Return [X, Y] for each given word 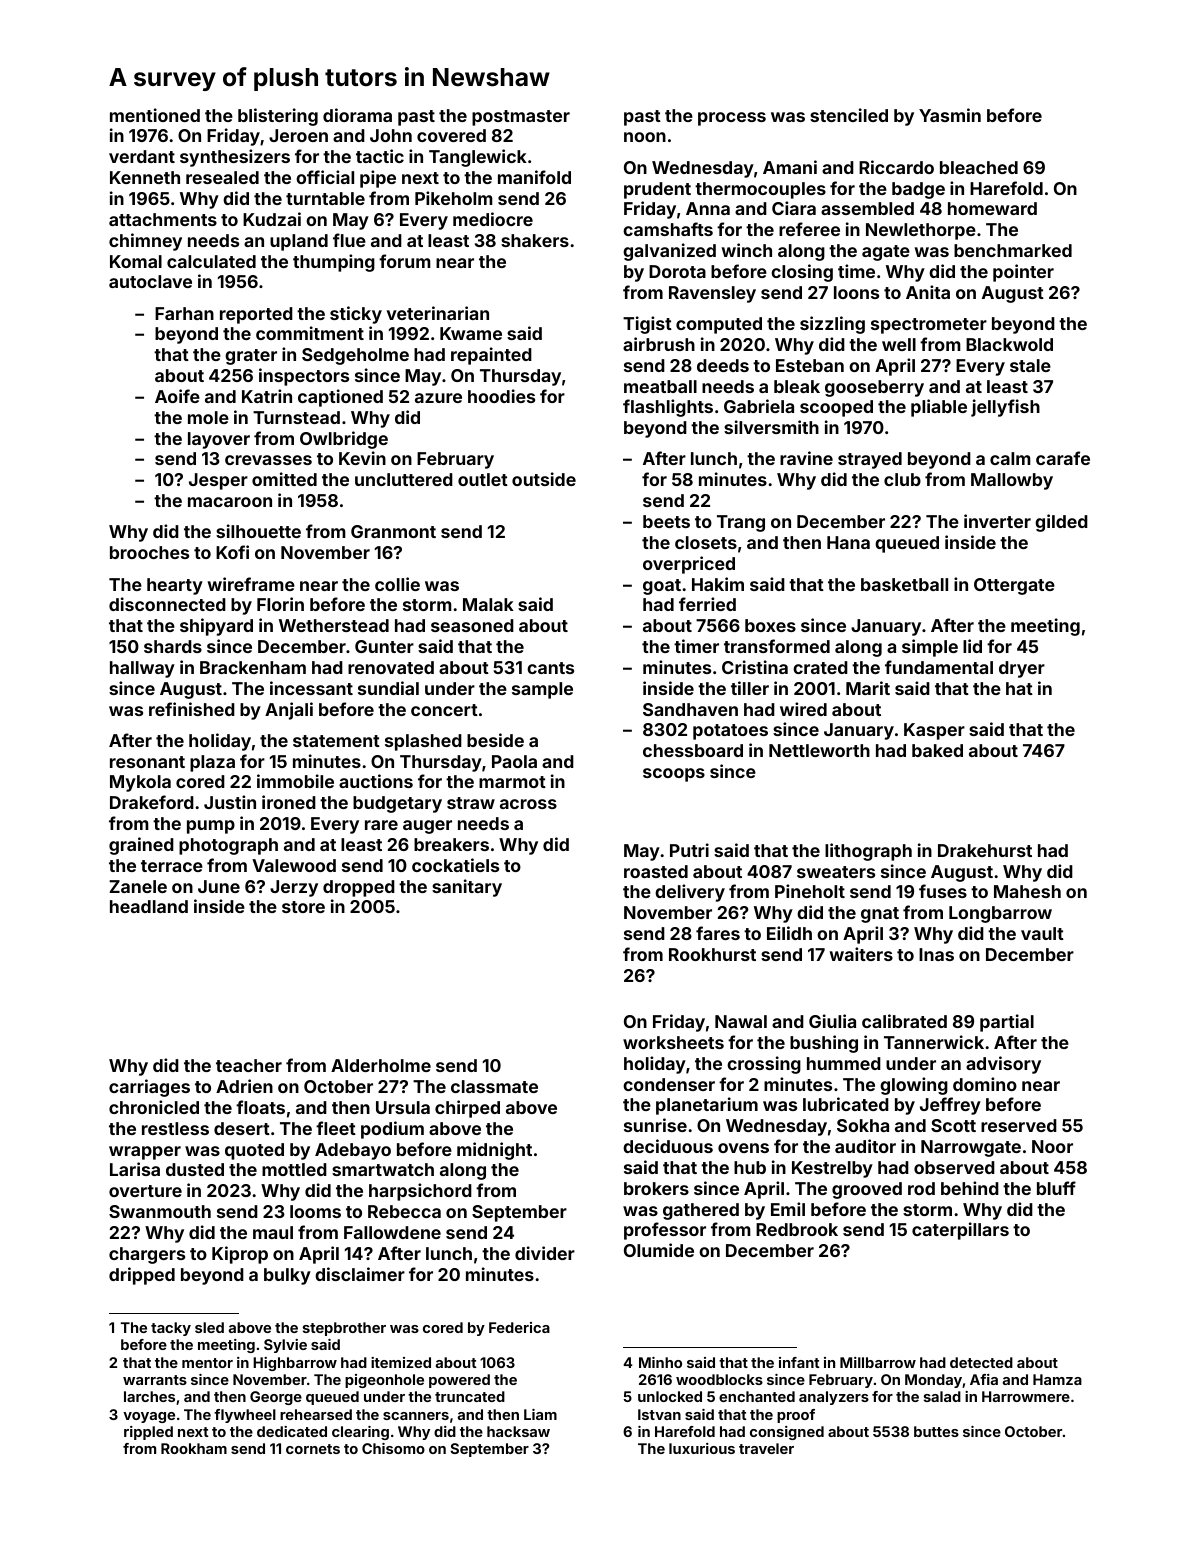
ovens [743, 1148]
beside [495, 740]
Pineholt [810, 891]
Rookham [194, 1448]
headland [149, 906]
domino [985, 1084]
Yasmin [950, 115]
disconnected [167, 604]
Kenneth [145, 177]
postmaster [521, 118]
